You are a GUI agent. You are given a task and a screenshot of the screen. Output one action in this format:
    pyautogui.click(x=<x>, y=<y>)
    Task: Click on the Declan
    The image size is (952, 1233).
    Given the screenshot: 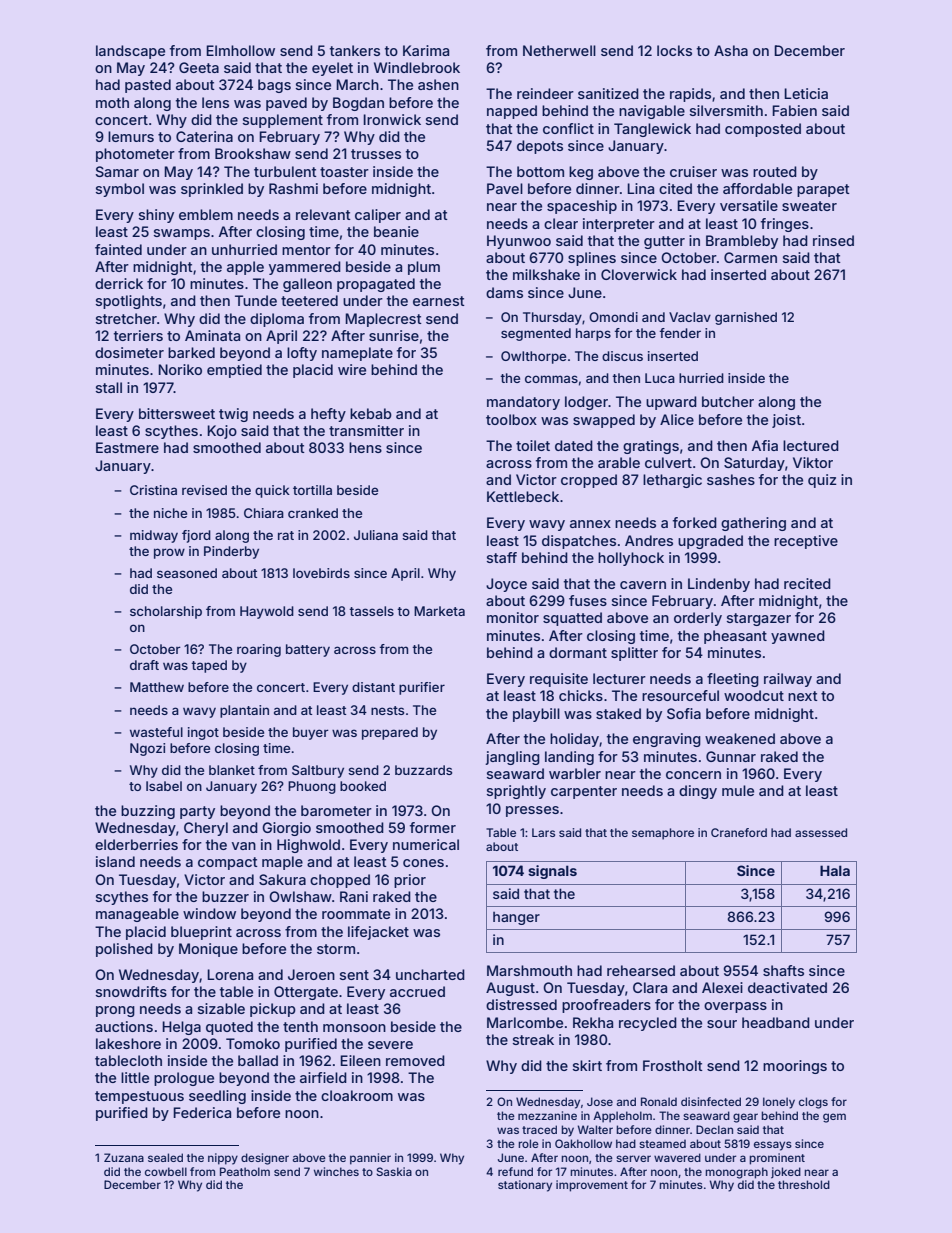 What is the action you would take?
    pyautogui.click(x=714, y=1129)
